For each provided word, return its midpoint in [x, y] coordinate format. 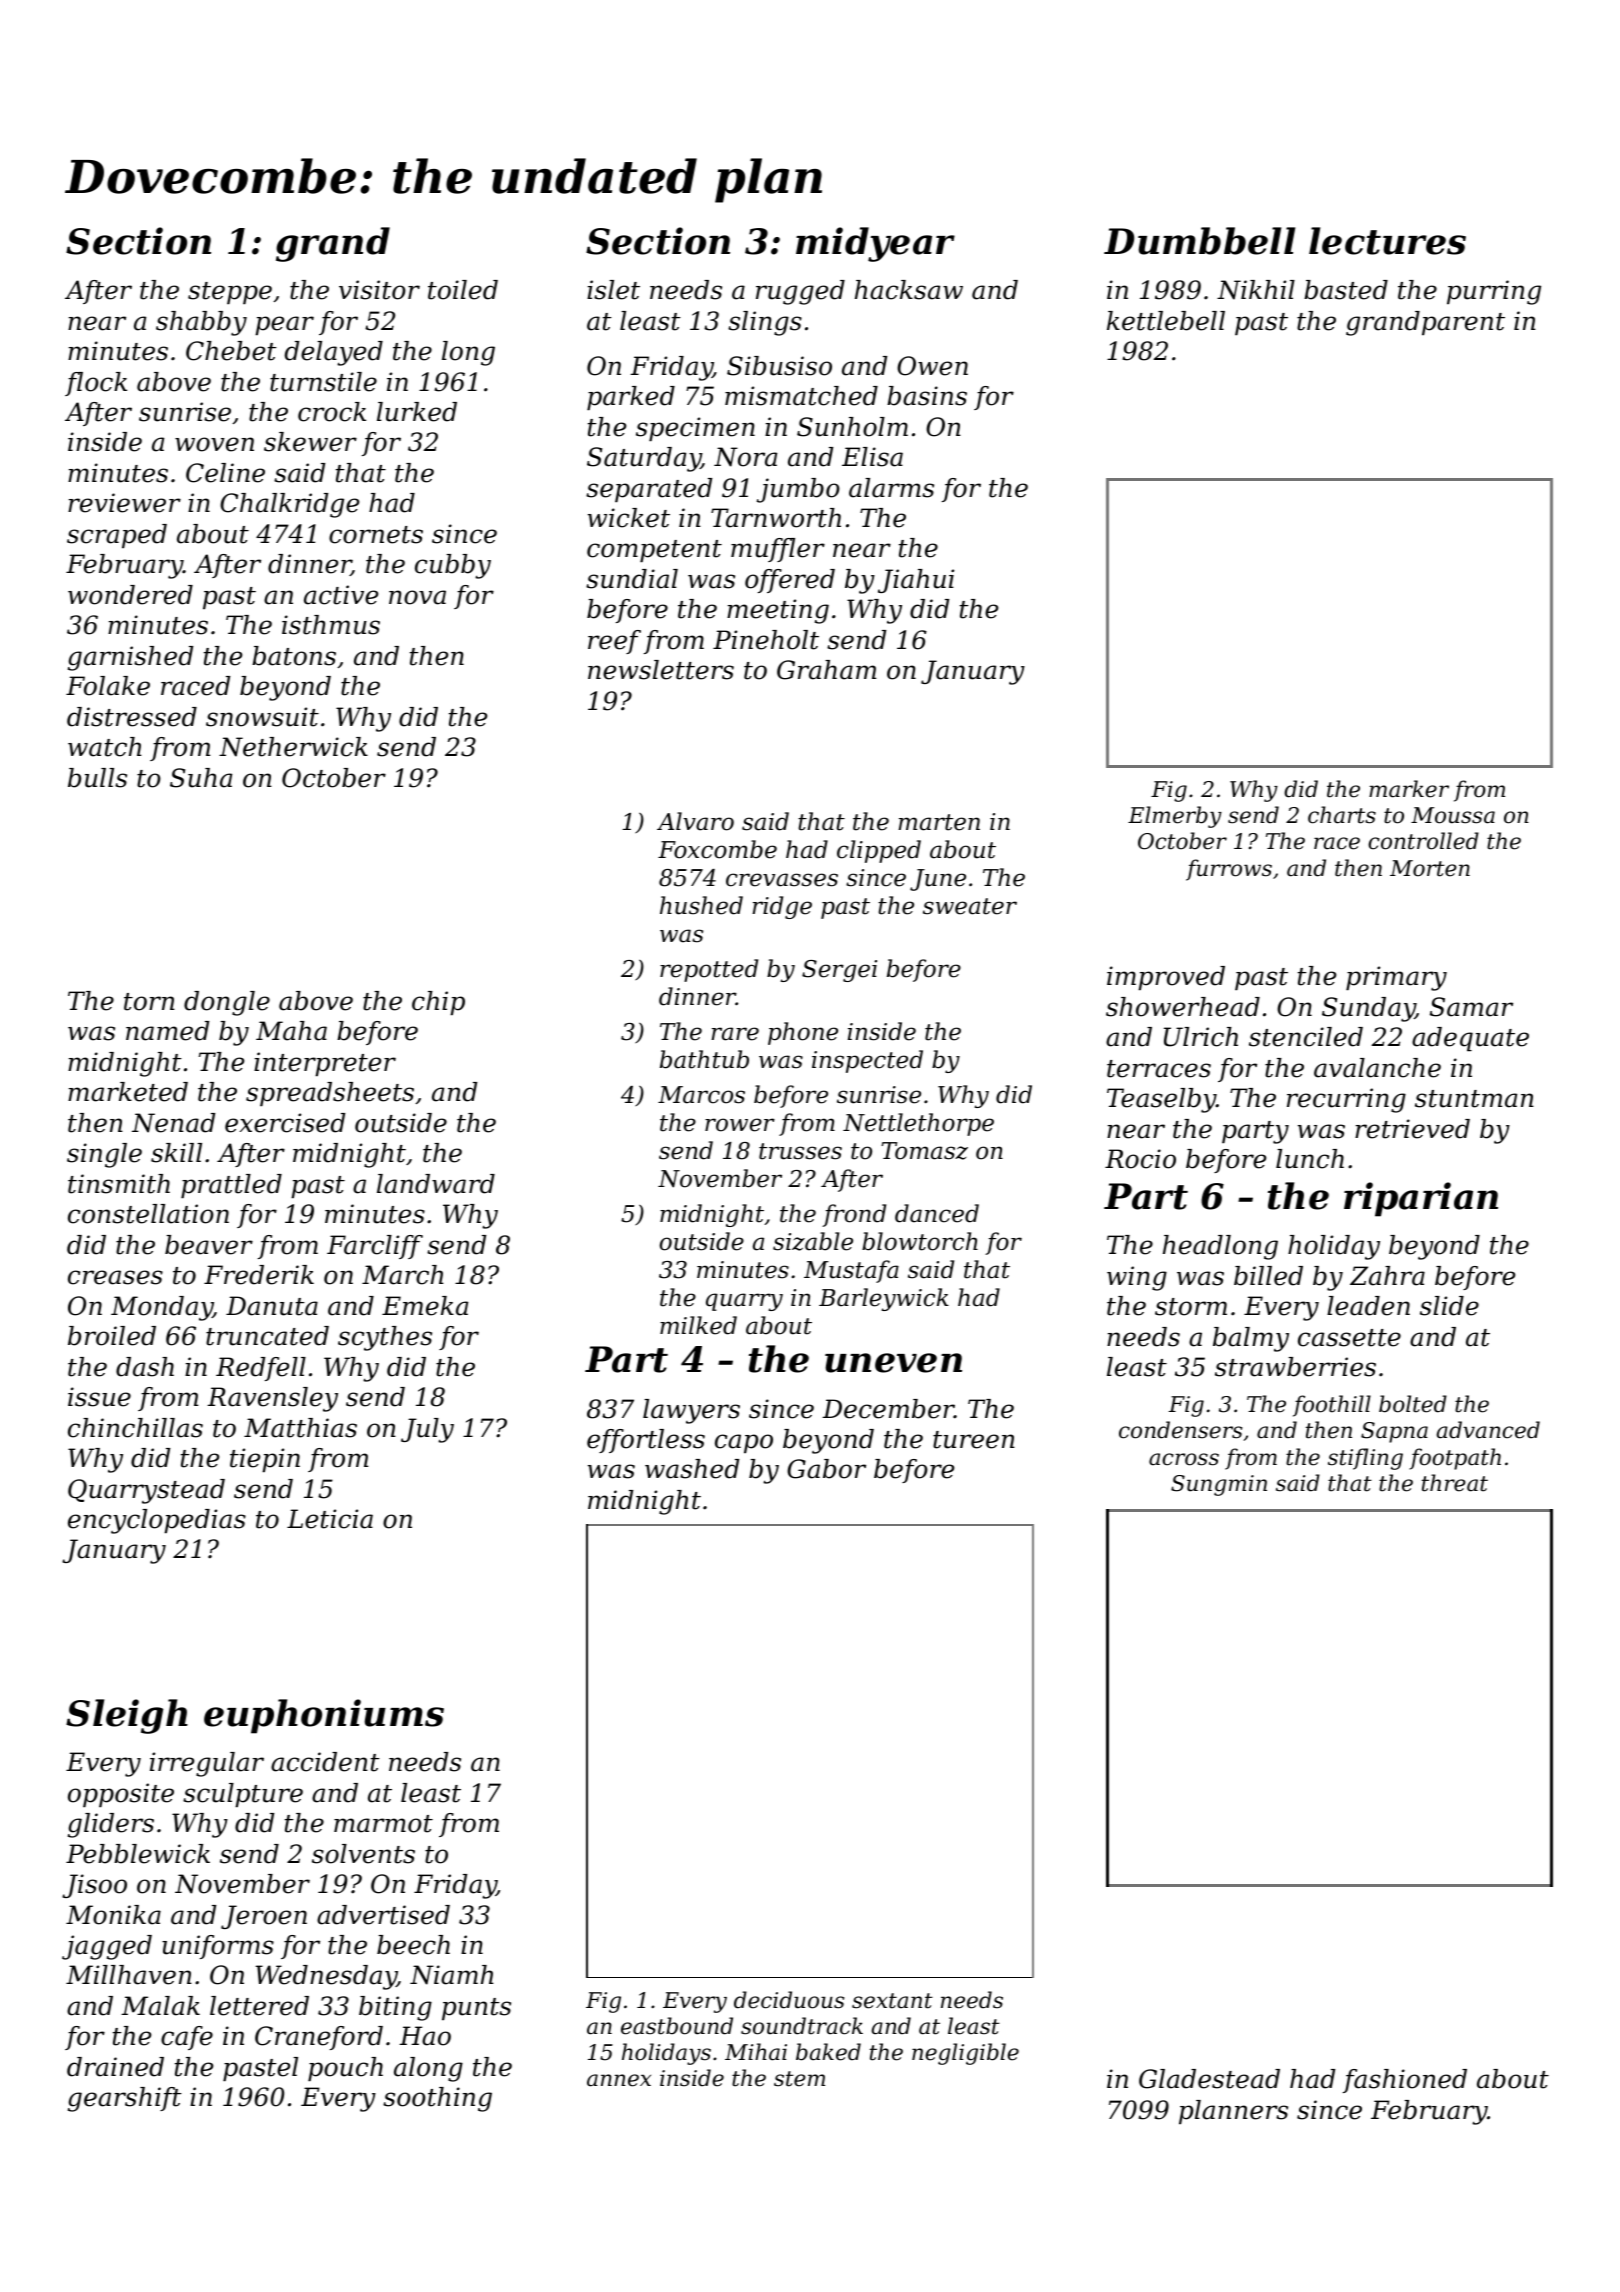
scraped [117, 536]
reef [614, 642]
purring [1494, 292]
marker [1409, 789]
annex [619, 2080]
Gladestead [1209, 2079]
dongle [227, 1003]
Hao [425, 2036]
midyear [875, 244]
